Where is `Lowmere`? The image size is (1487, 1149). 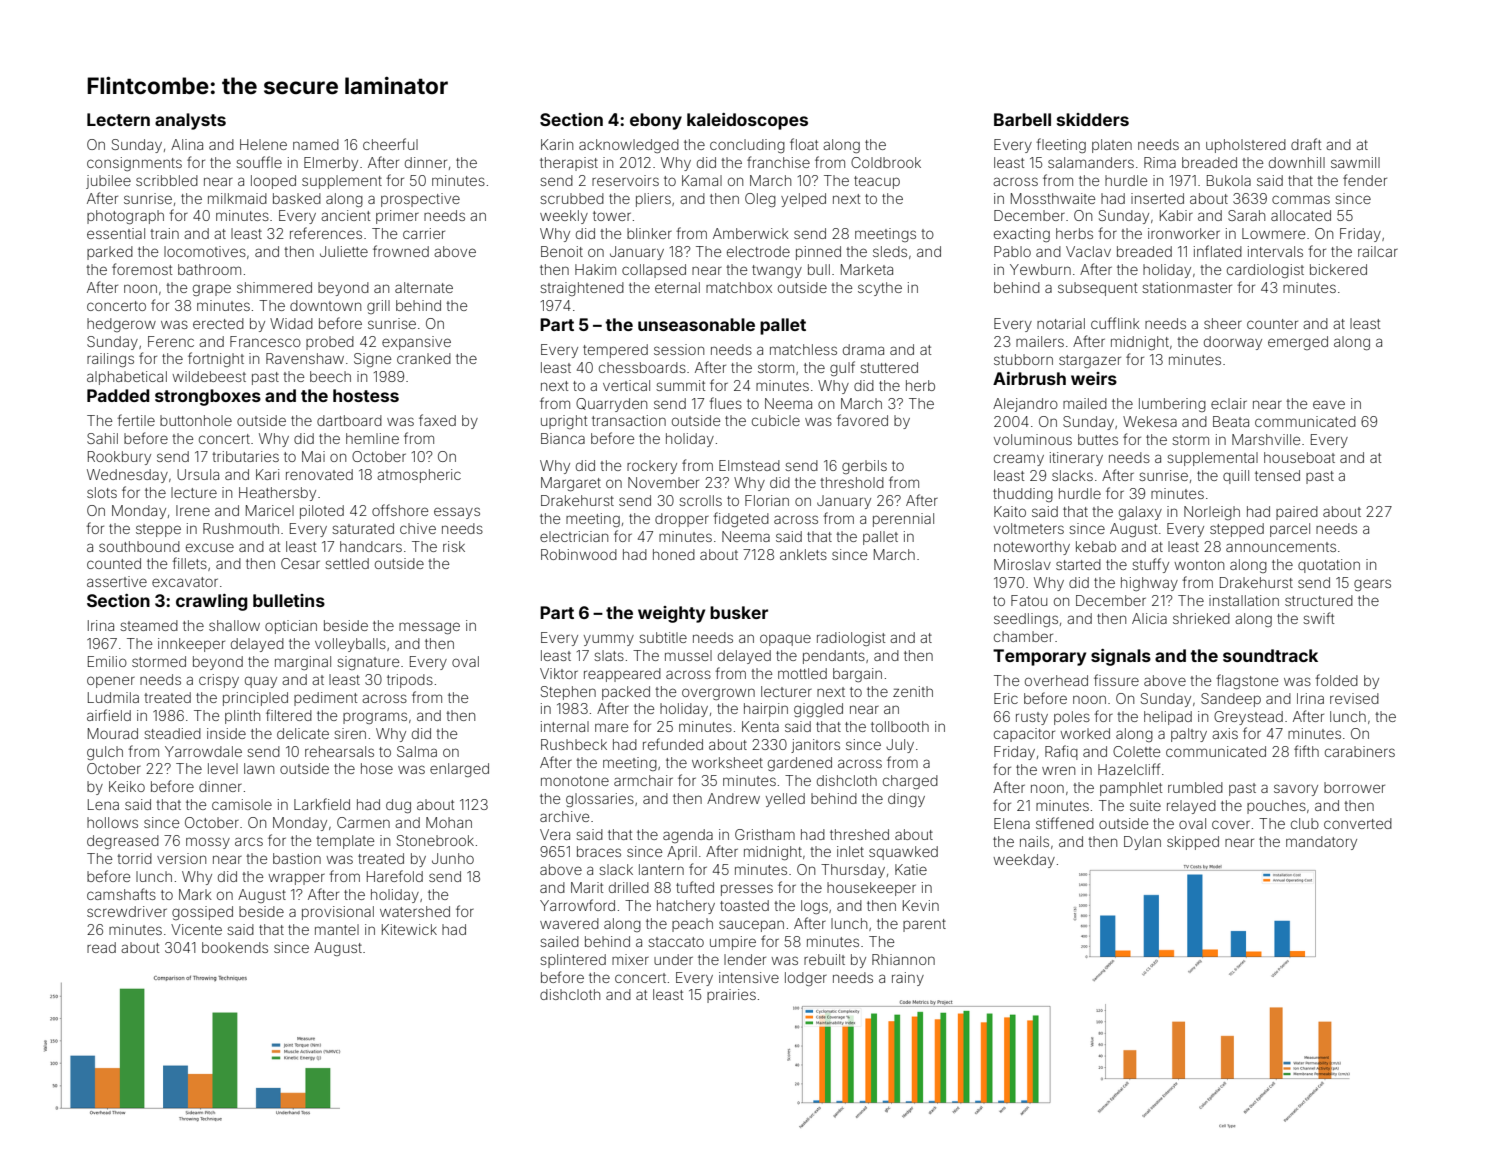
Lowmere is located at coordinates (1273, 233).
